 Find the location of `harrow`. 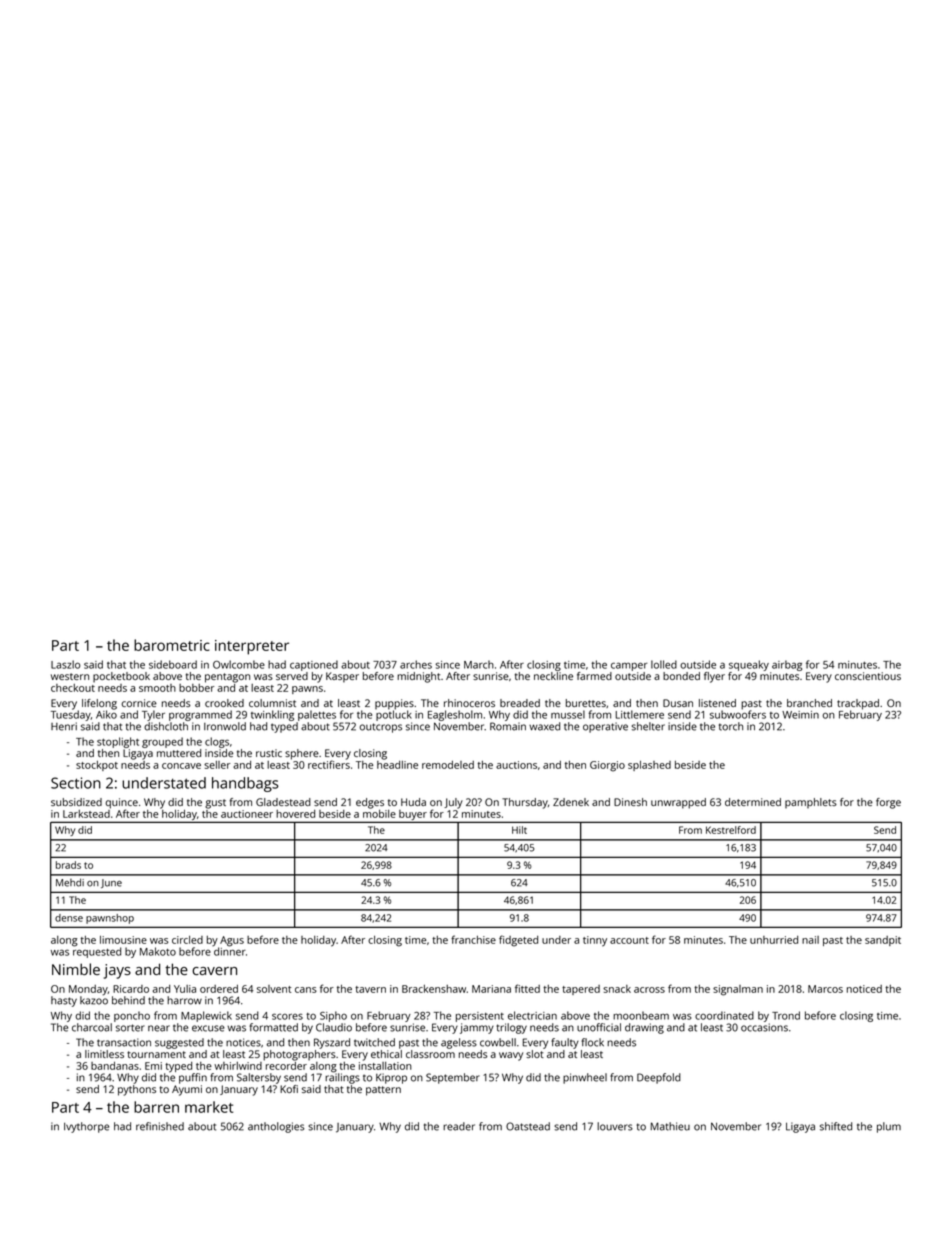

harrow is located at coordinates (184, 1000).
